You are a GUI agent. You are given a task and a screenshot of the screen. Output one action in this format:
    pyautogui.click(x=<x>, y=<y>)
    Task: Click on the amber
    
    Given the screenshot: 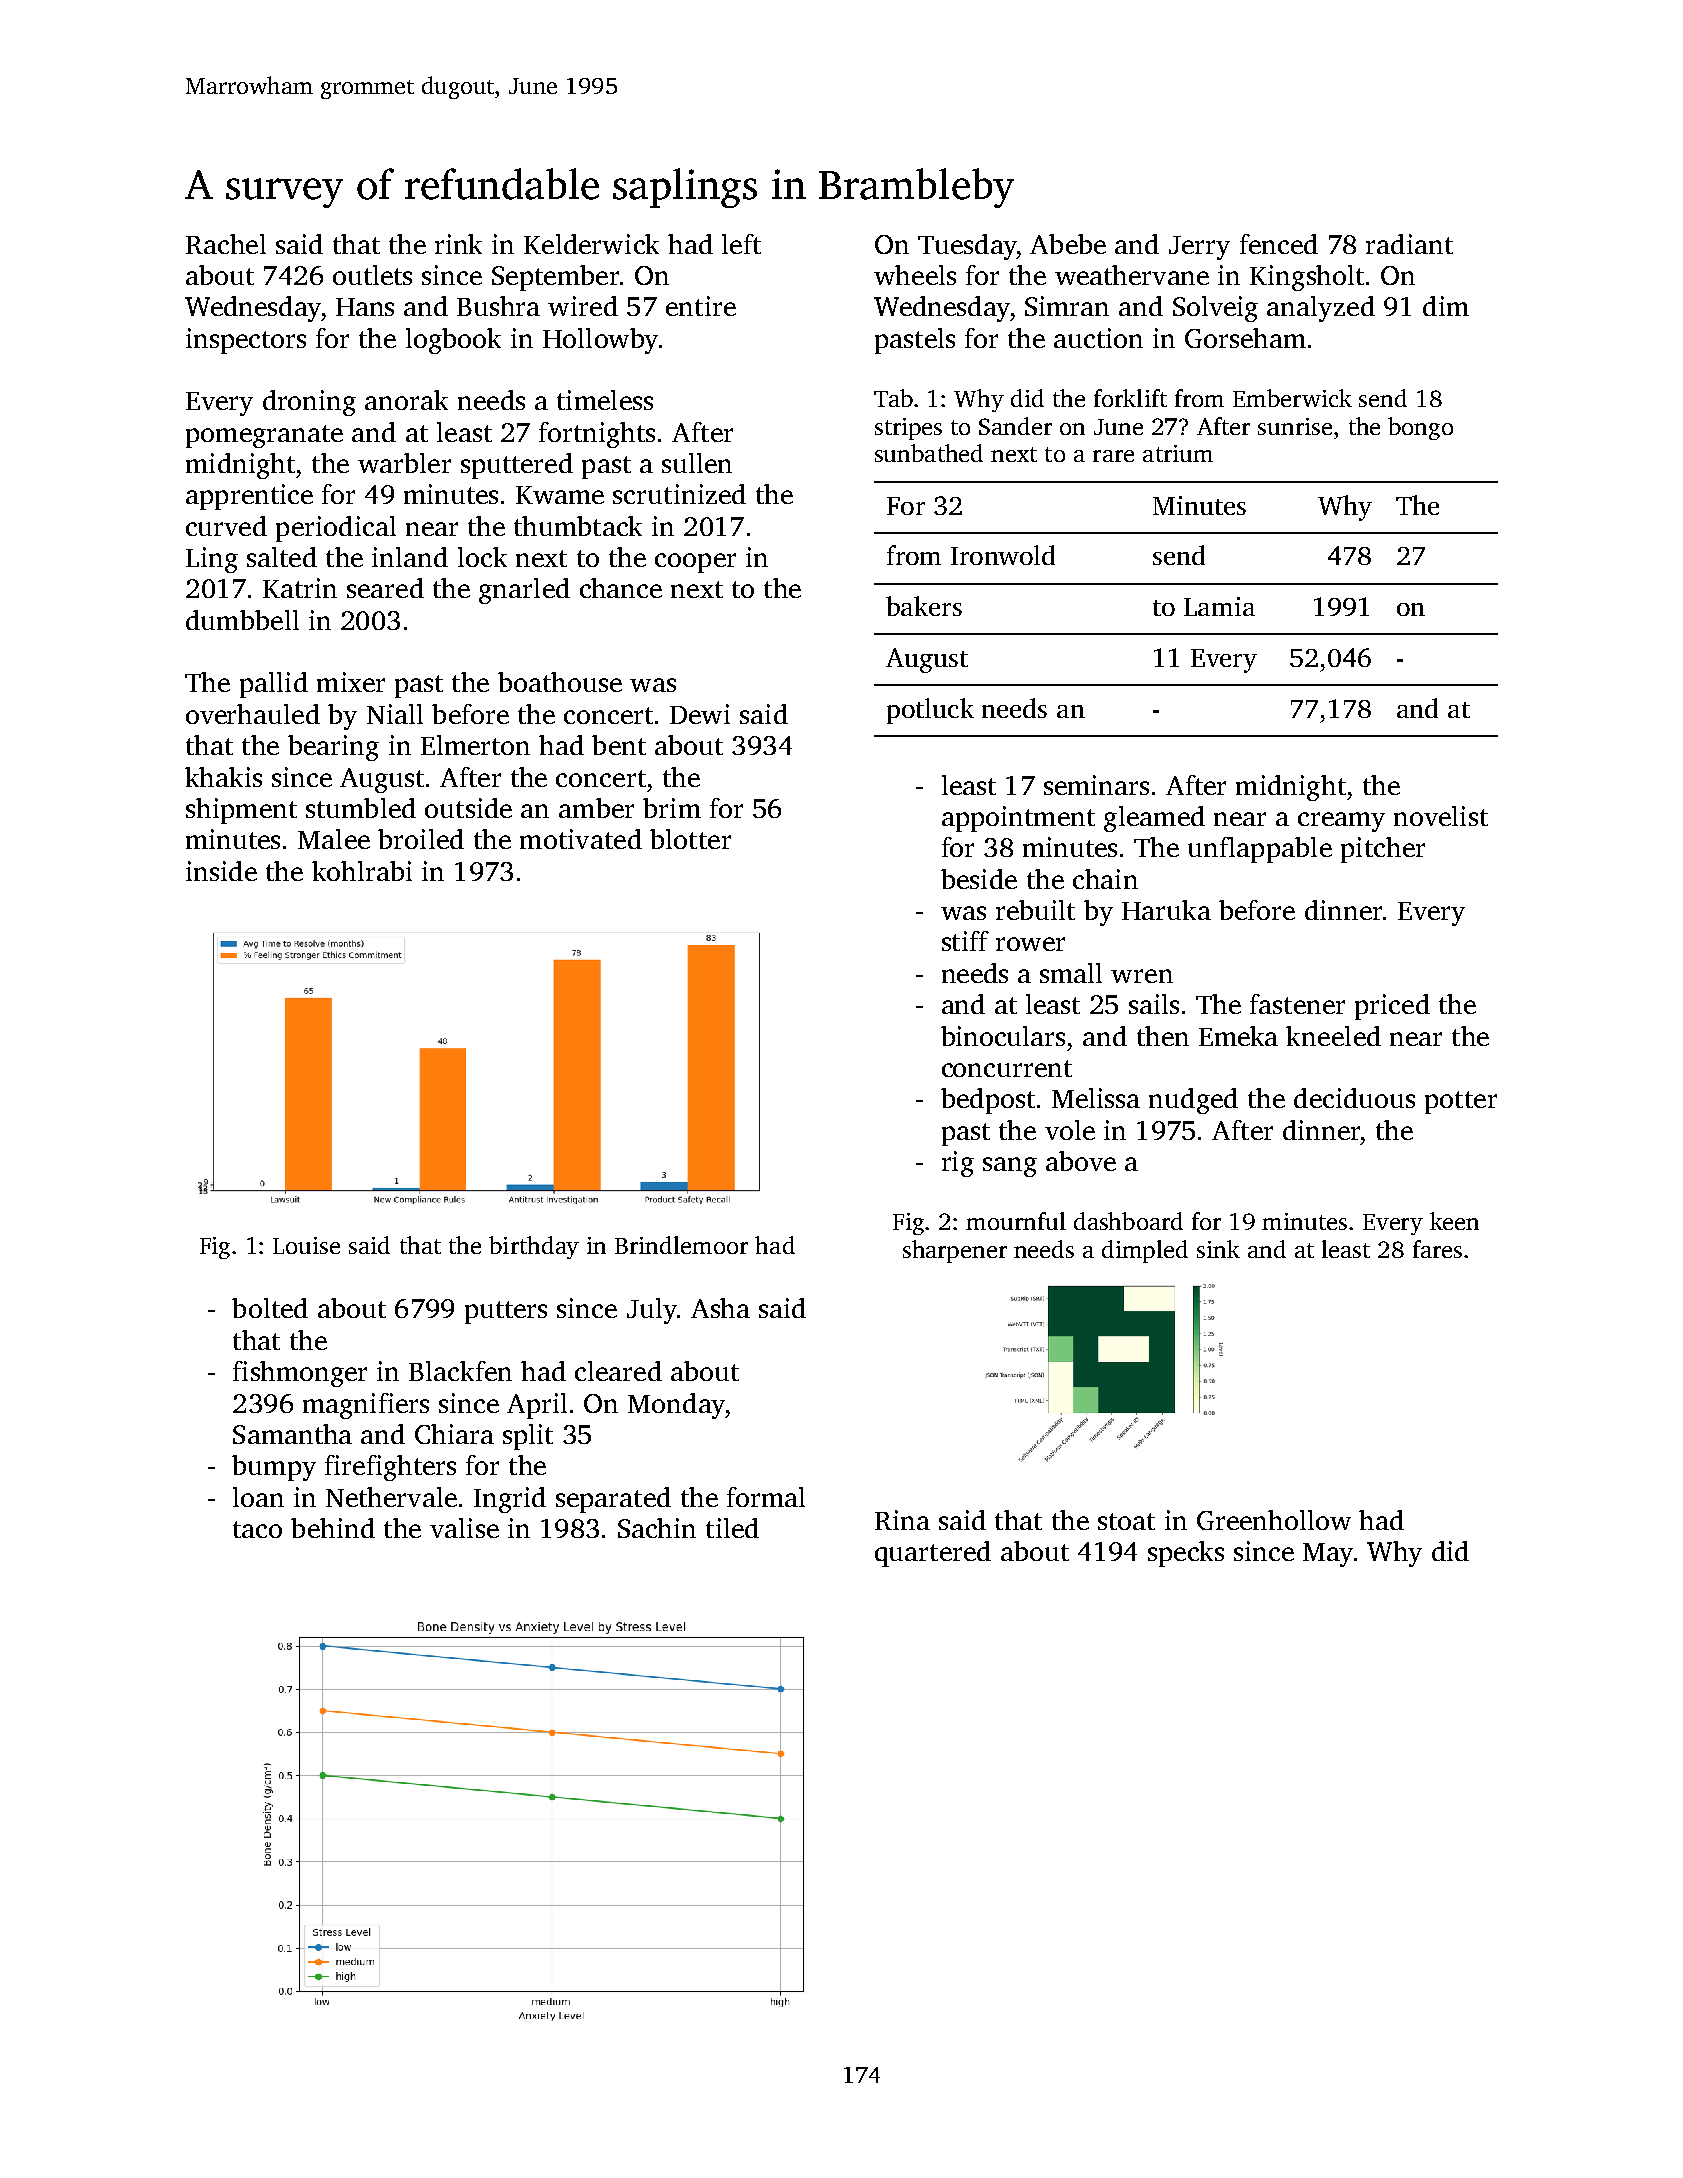 What is the action you would take?
    pyautogui.click(x=596, y=808)
